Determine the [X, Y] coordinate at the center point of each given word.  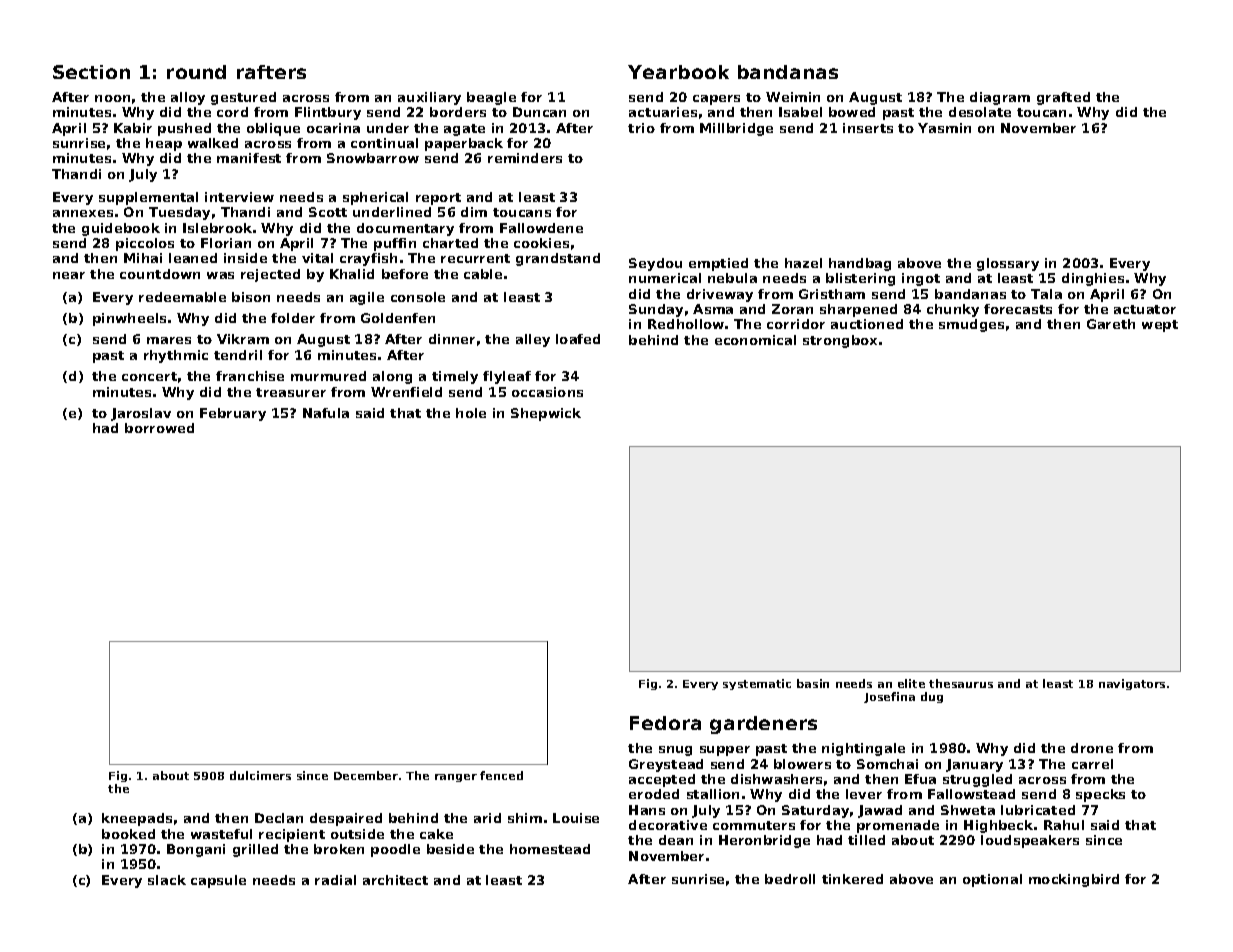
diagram [1000, 98]
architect [395, 880]
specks [1100, 795]
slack [167, 880]
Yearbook [678, 72]
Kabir [133, 128]
